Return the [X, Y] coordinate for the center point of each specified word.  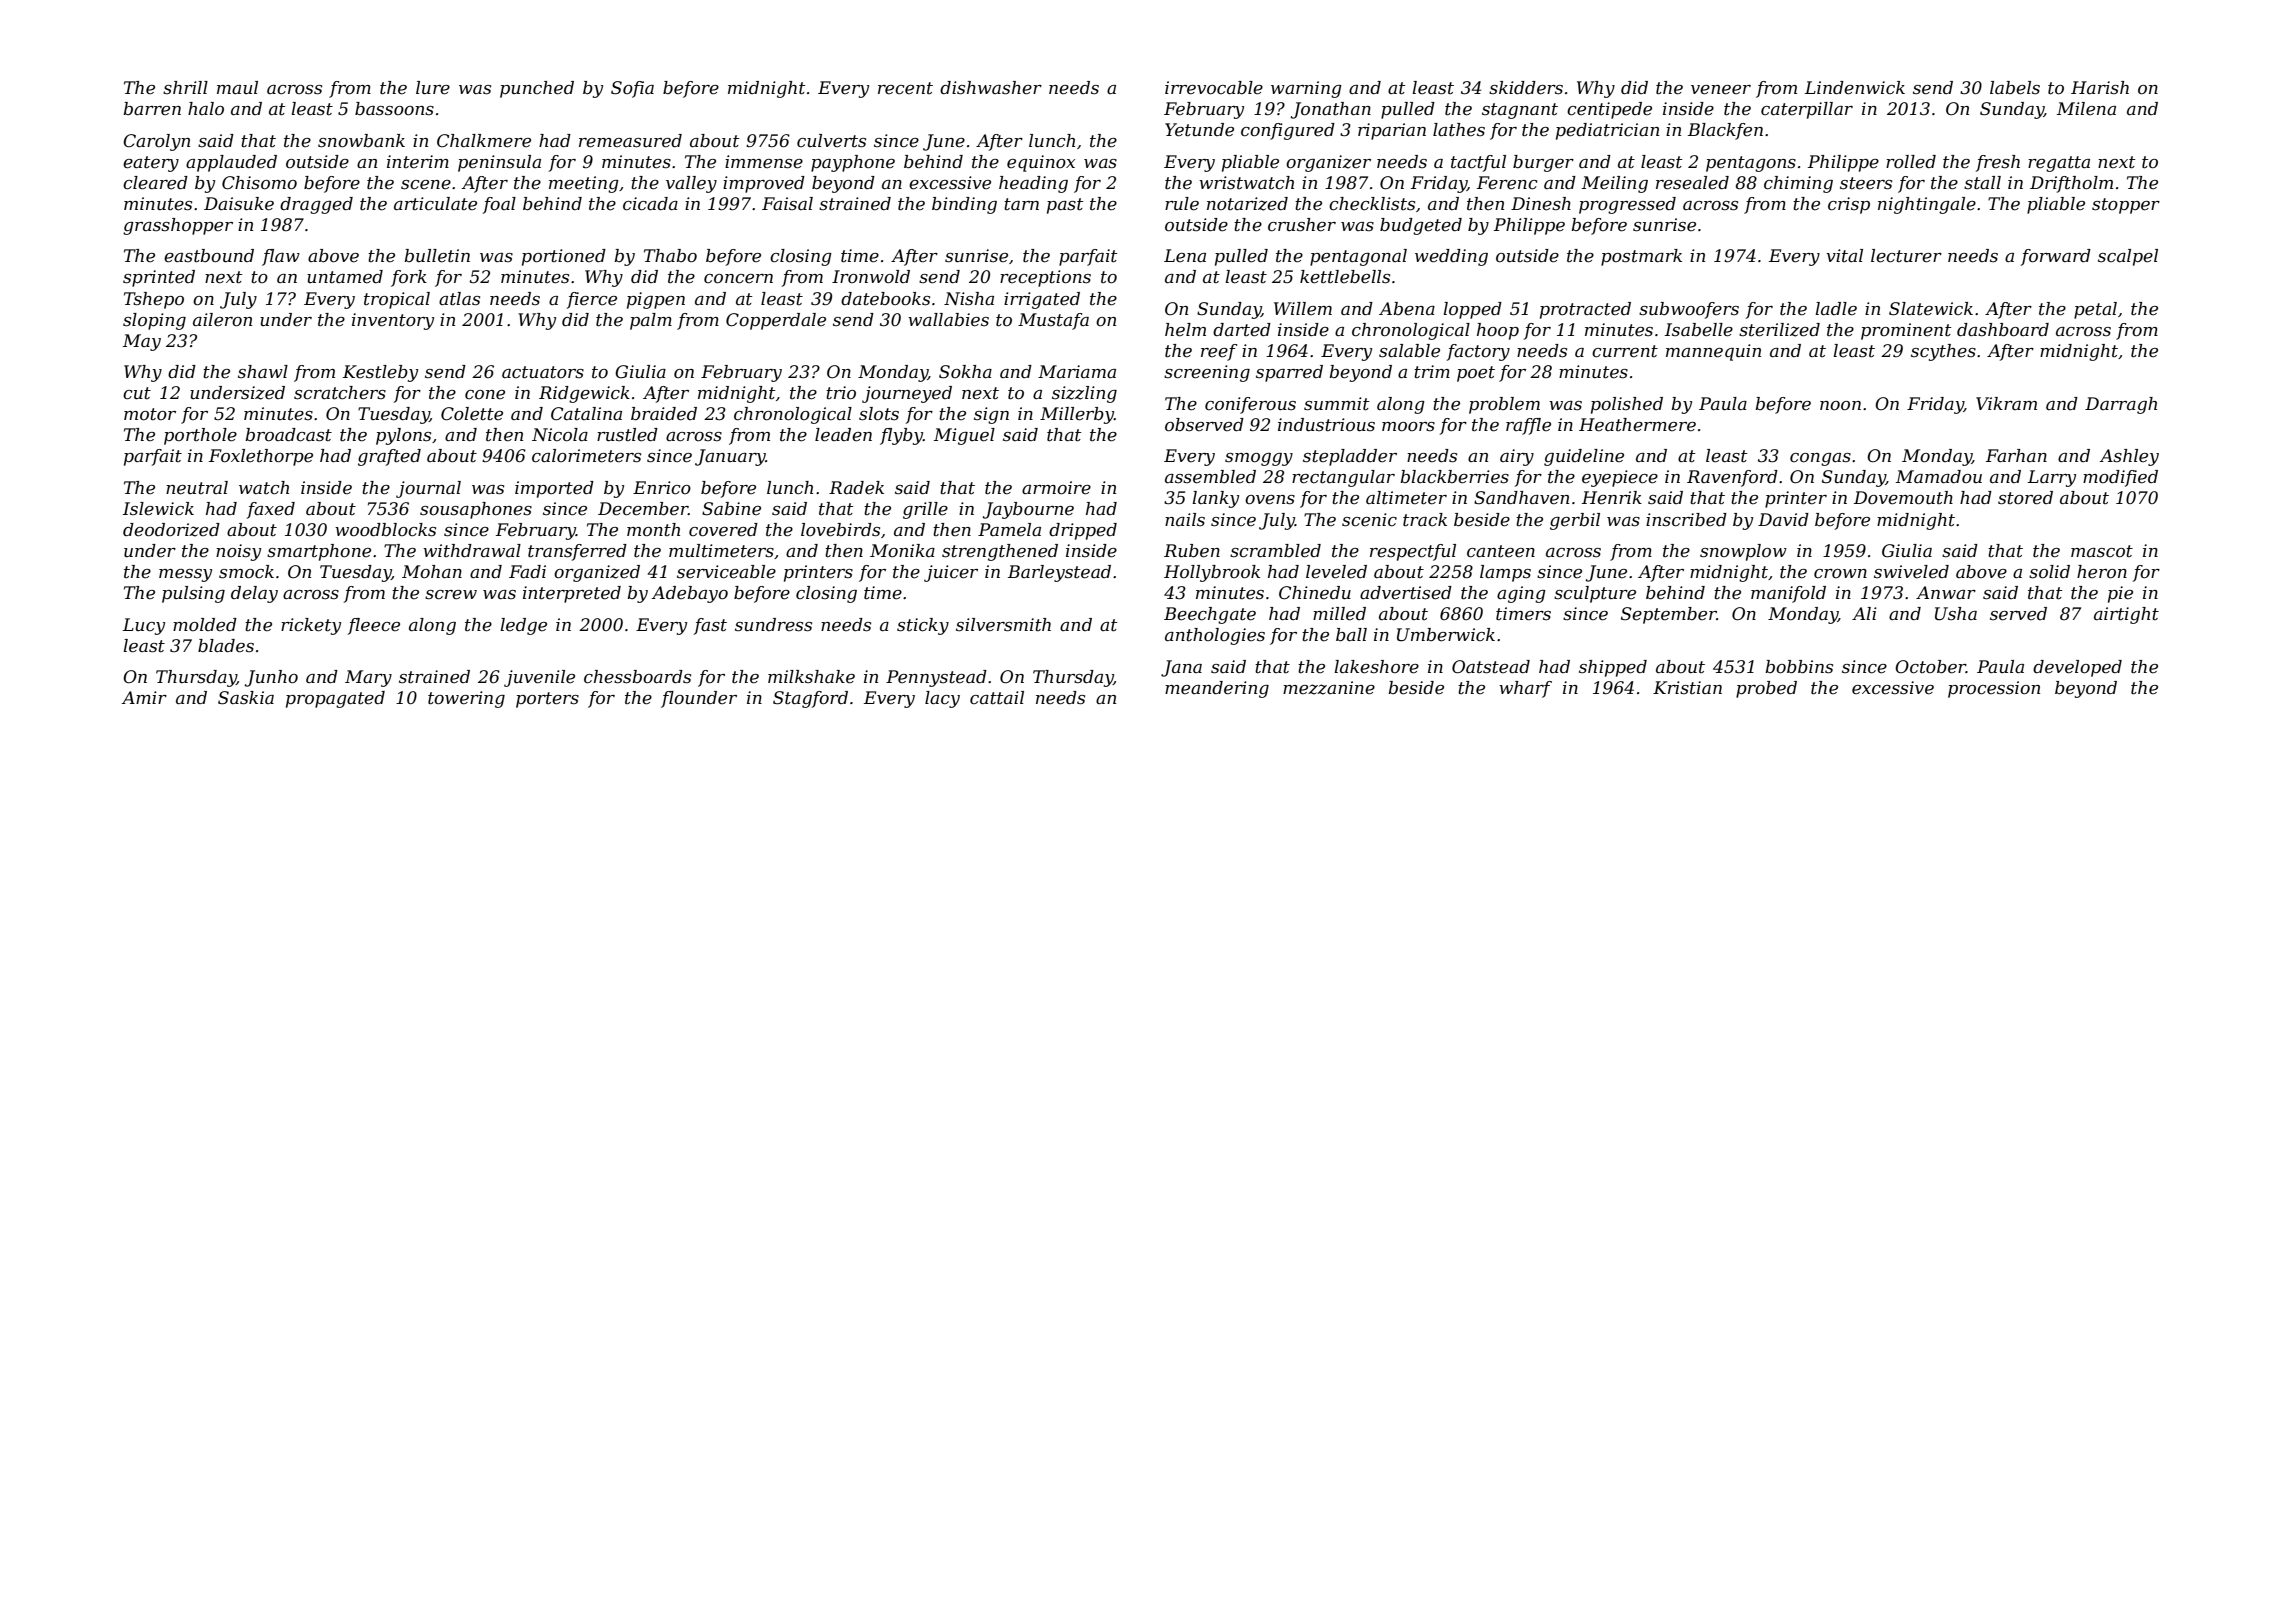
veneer [1721, 90]
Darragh [2121, 405]
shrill [185, 87]
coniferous [1250, 405]
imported [554, 489]
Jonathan [1331, 110]
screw [451, 595]
